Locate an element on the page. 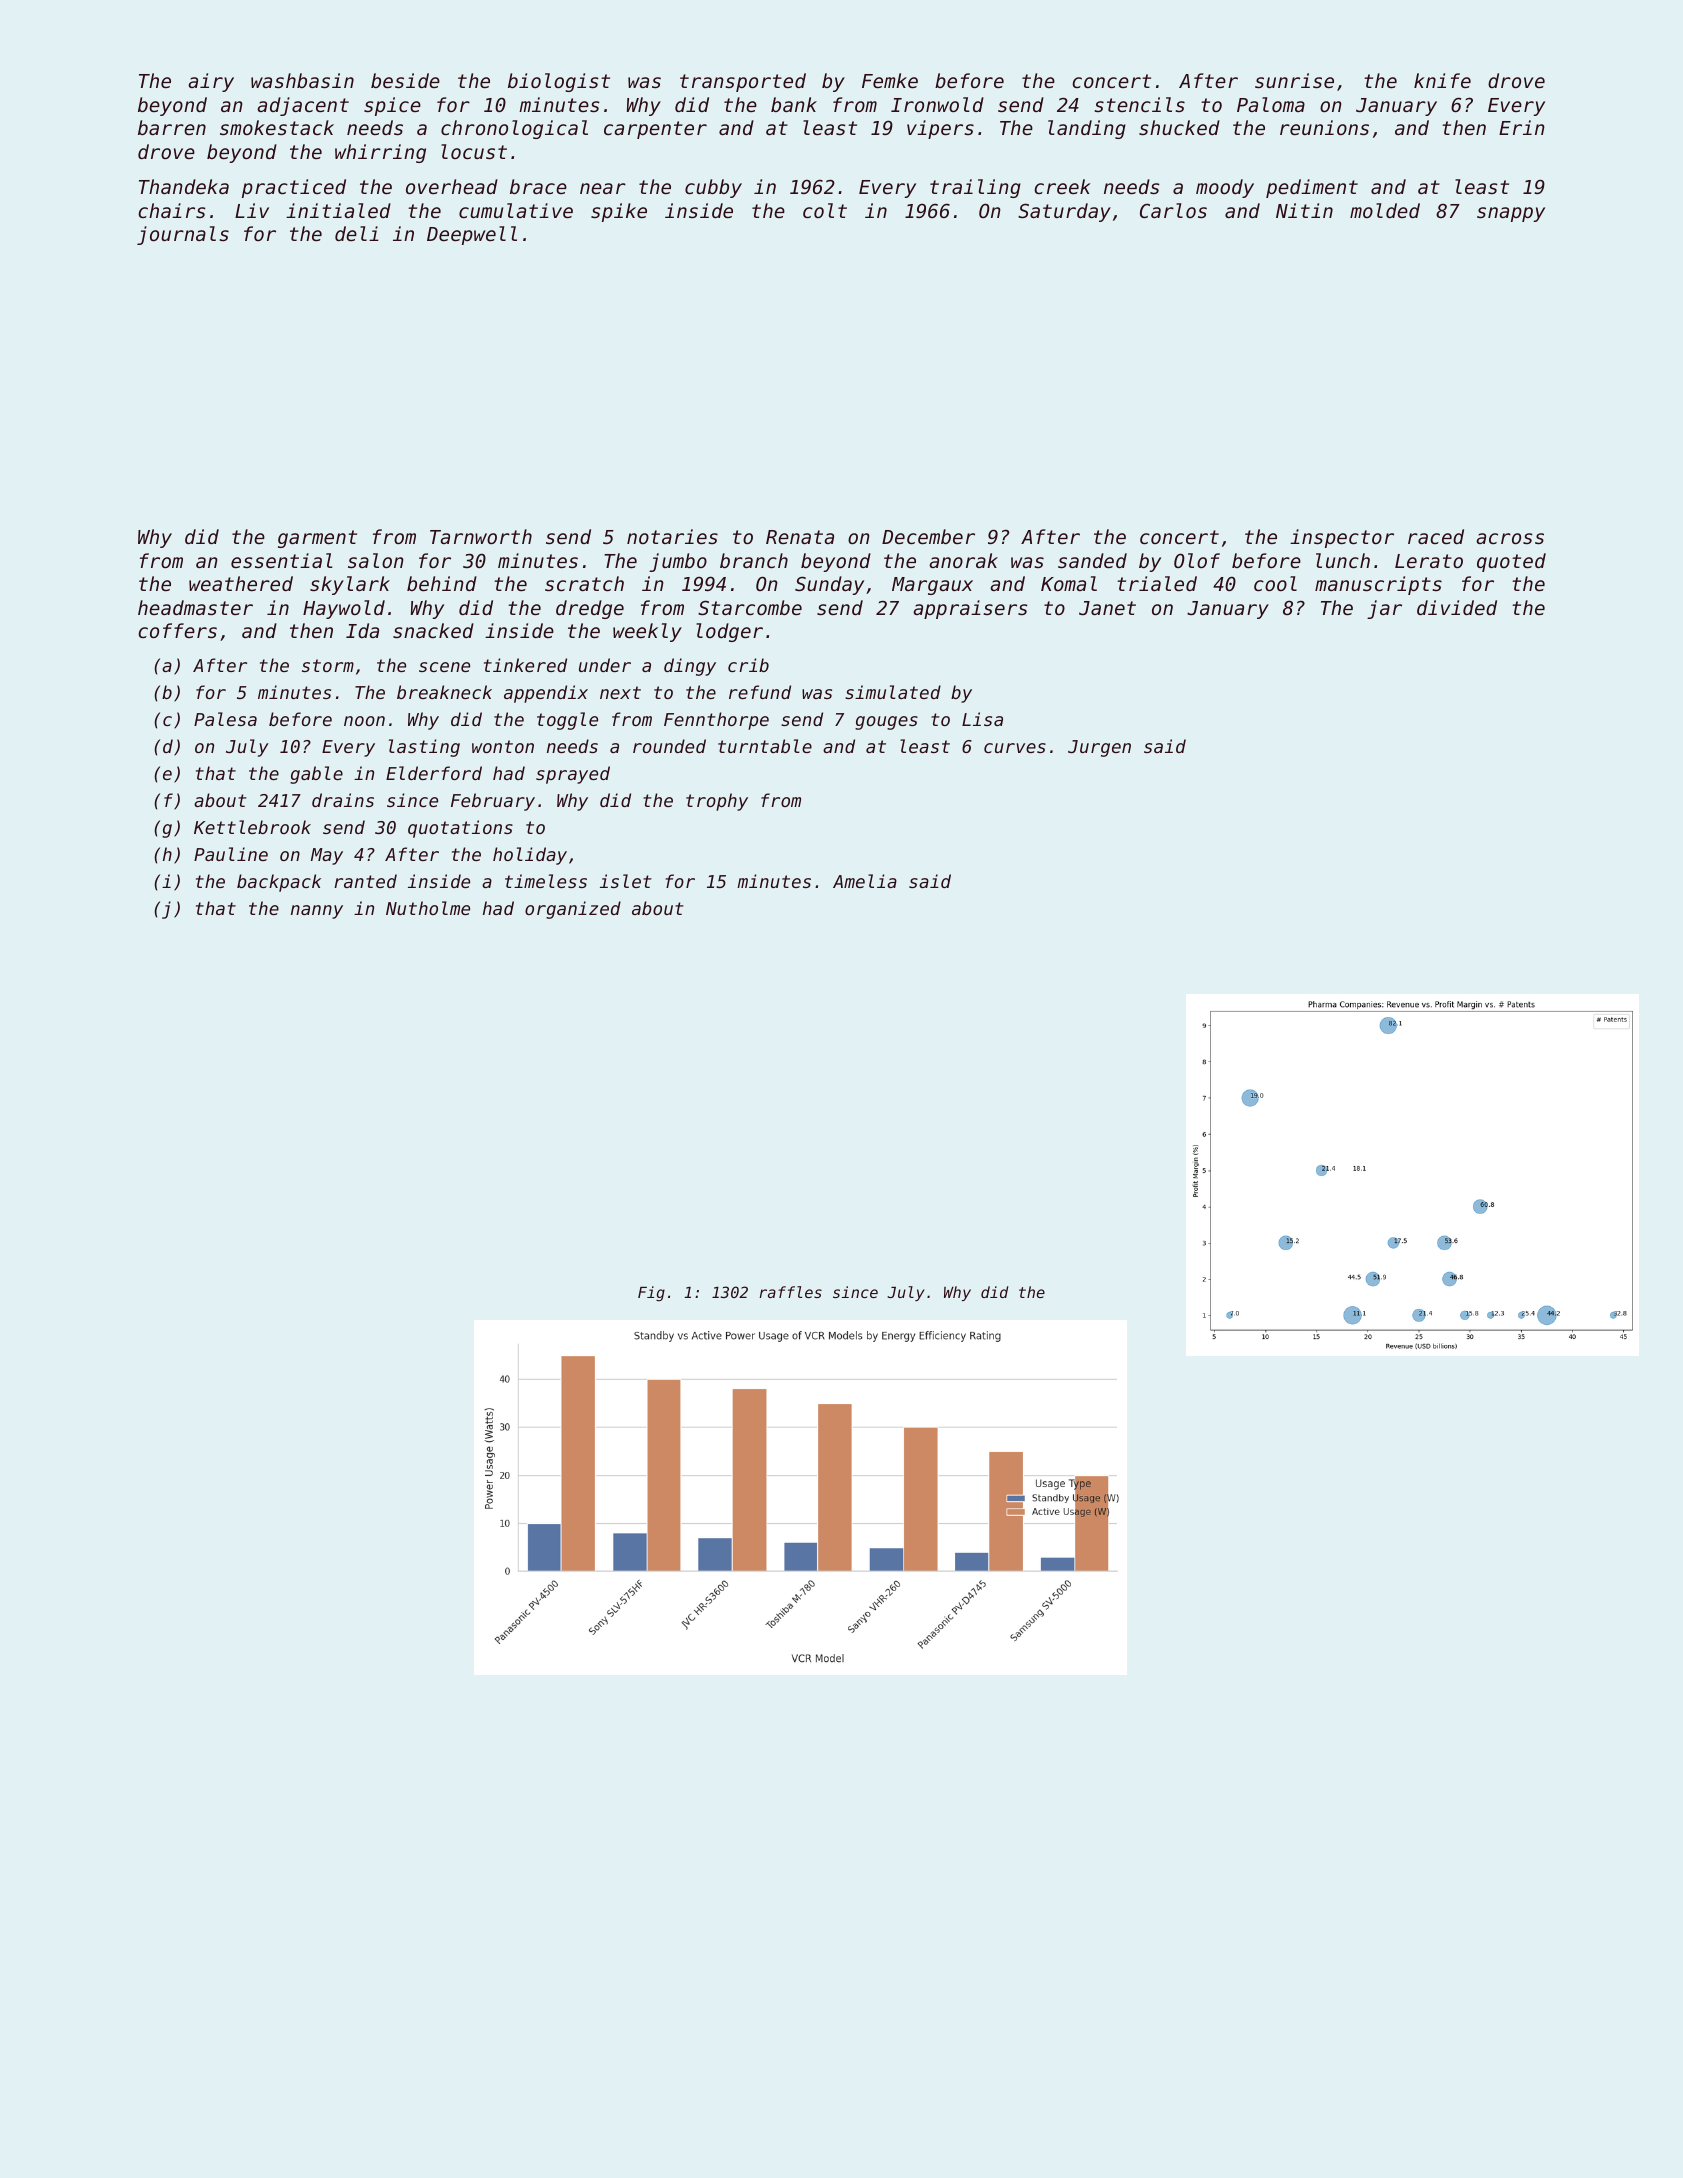 Image resolution: width=1683 pixels, height=2178 pixels. Amelia is located at coordinates (865, 881).
